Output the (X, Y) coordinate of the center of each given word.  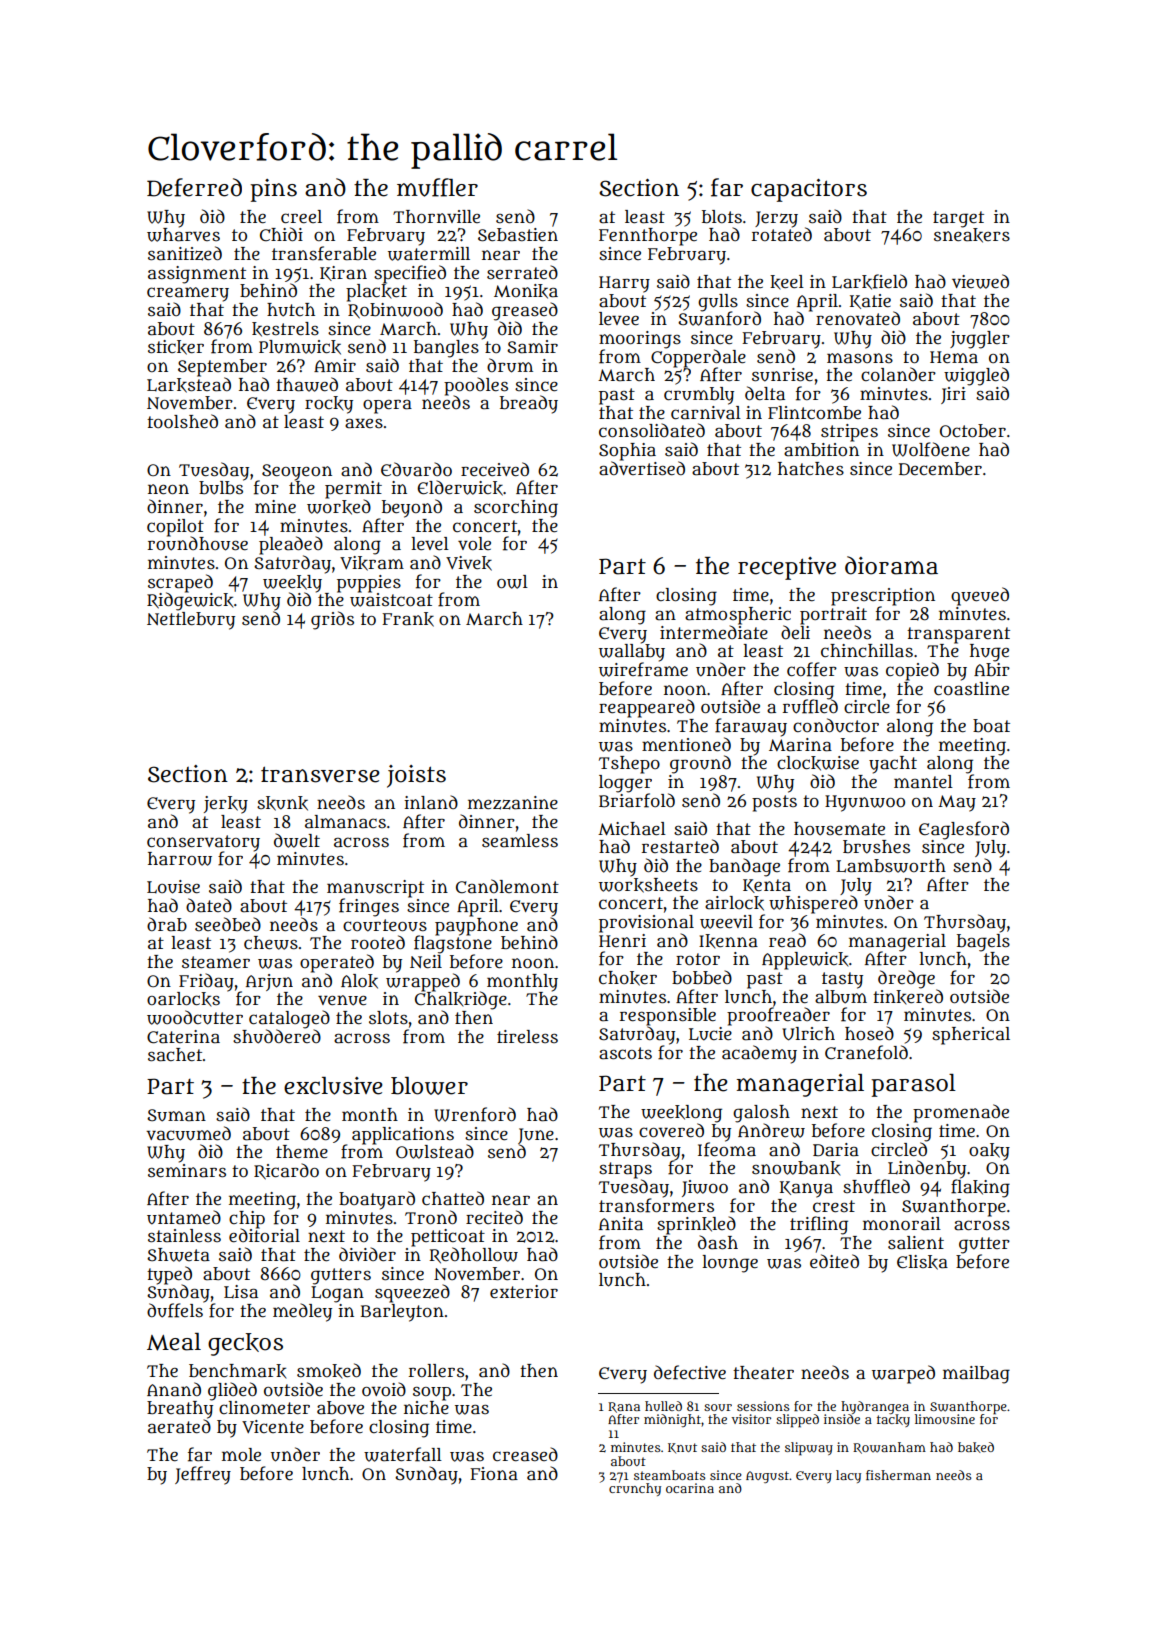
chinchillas (867, 651)
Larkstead (189, 385)
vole (474, 543)
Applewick (805, 961)
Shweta (178, 1255)
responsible (668, 1017)
